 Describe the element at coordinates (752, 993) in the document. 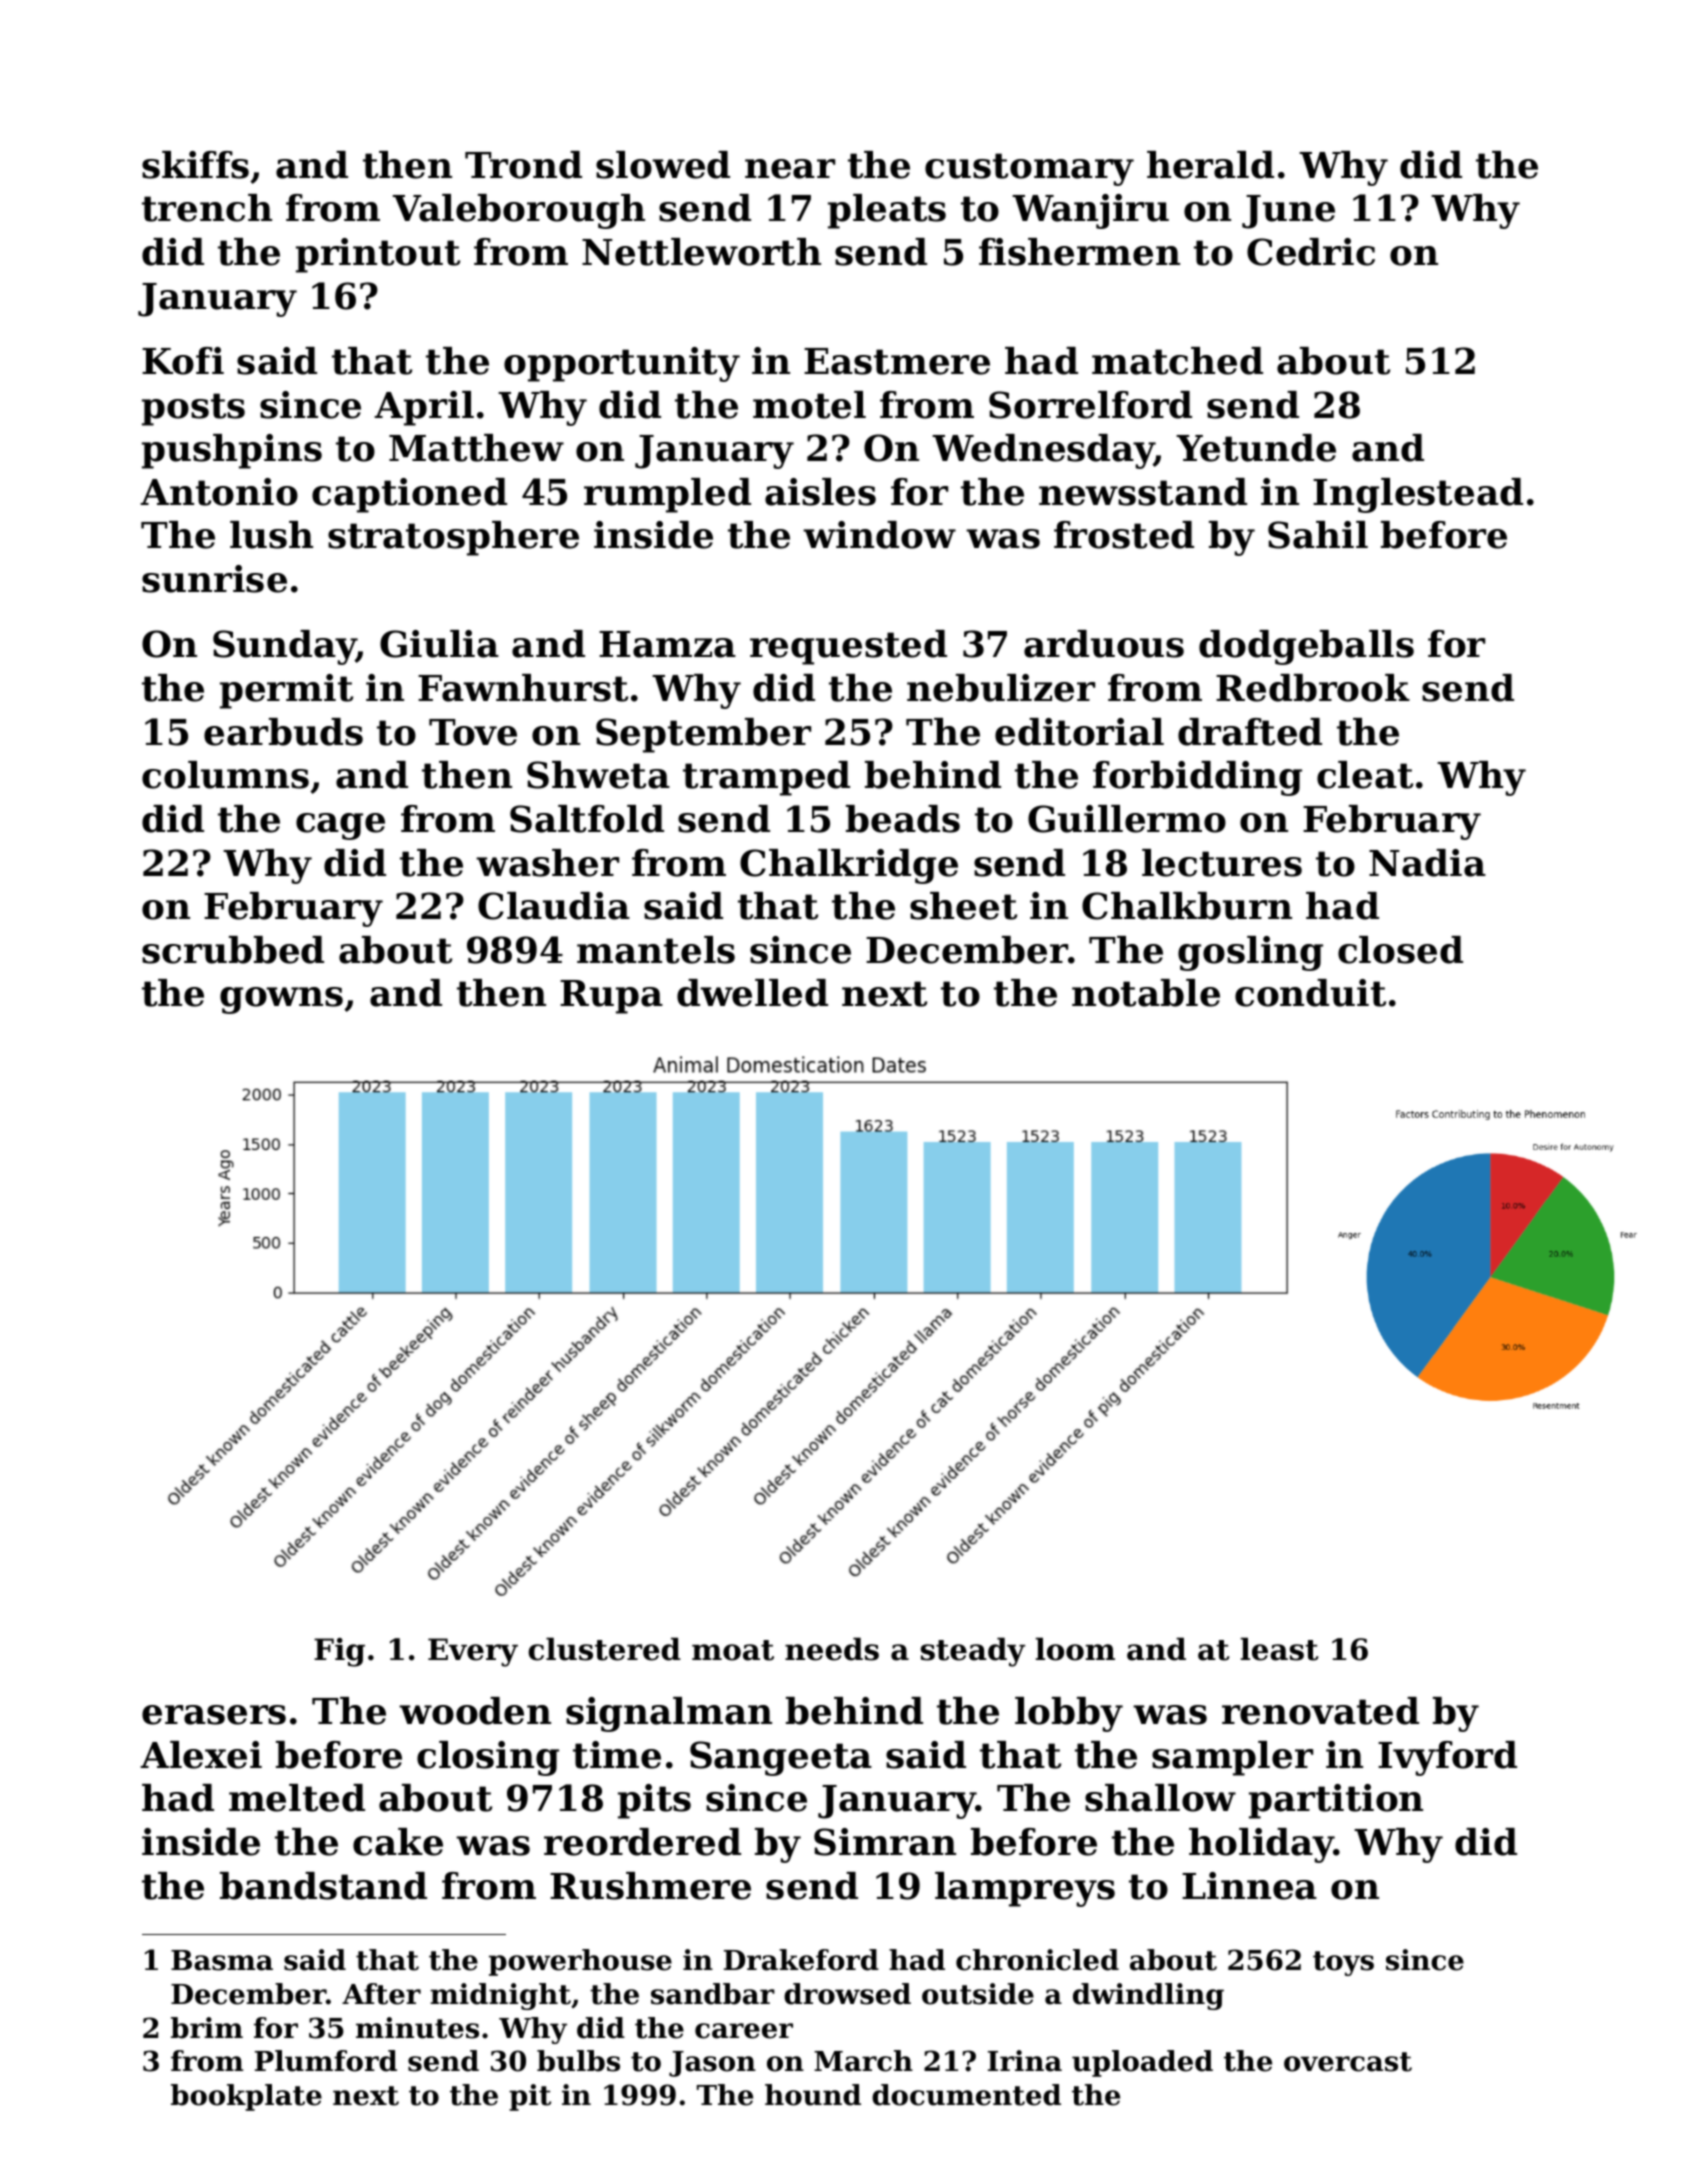

I see `dwelled` at that location.
